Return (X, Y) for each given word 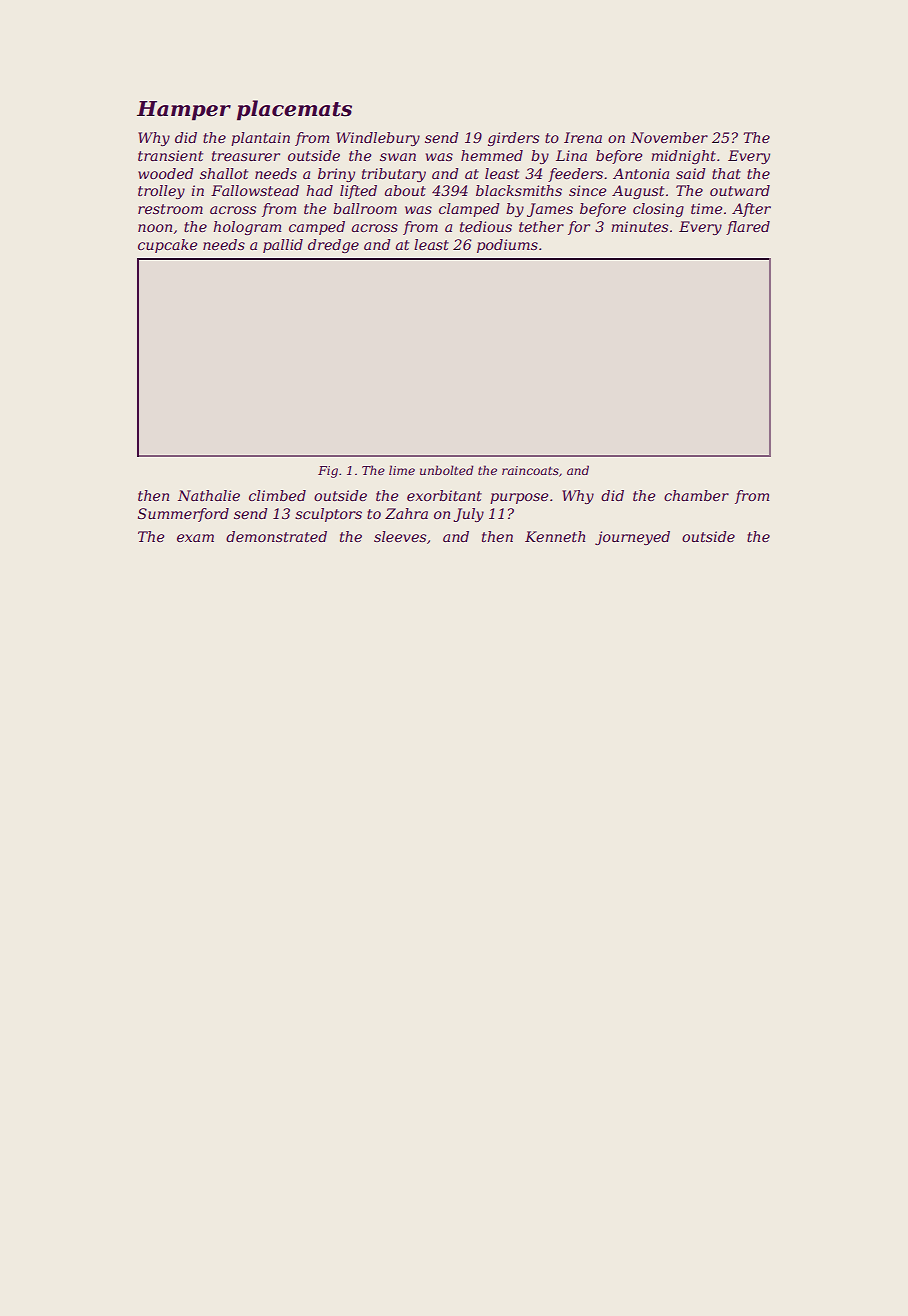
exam (195, 538)
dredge (333, 246)
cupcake (167, 246)
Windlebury (378, 139)
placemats (294, 110)
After (751, 210)
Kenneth (555, 536)
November (669, 137)
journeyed (632, 538)
